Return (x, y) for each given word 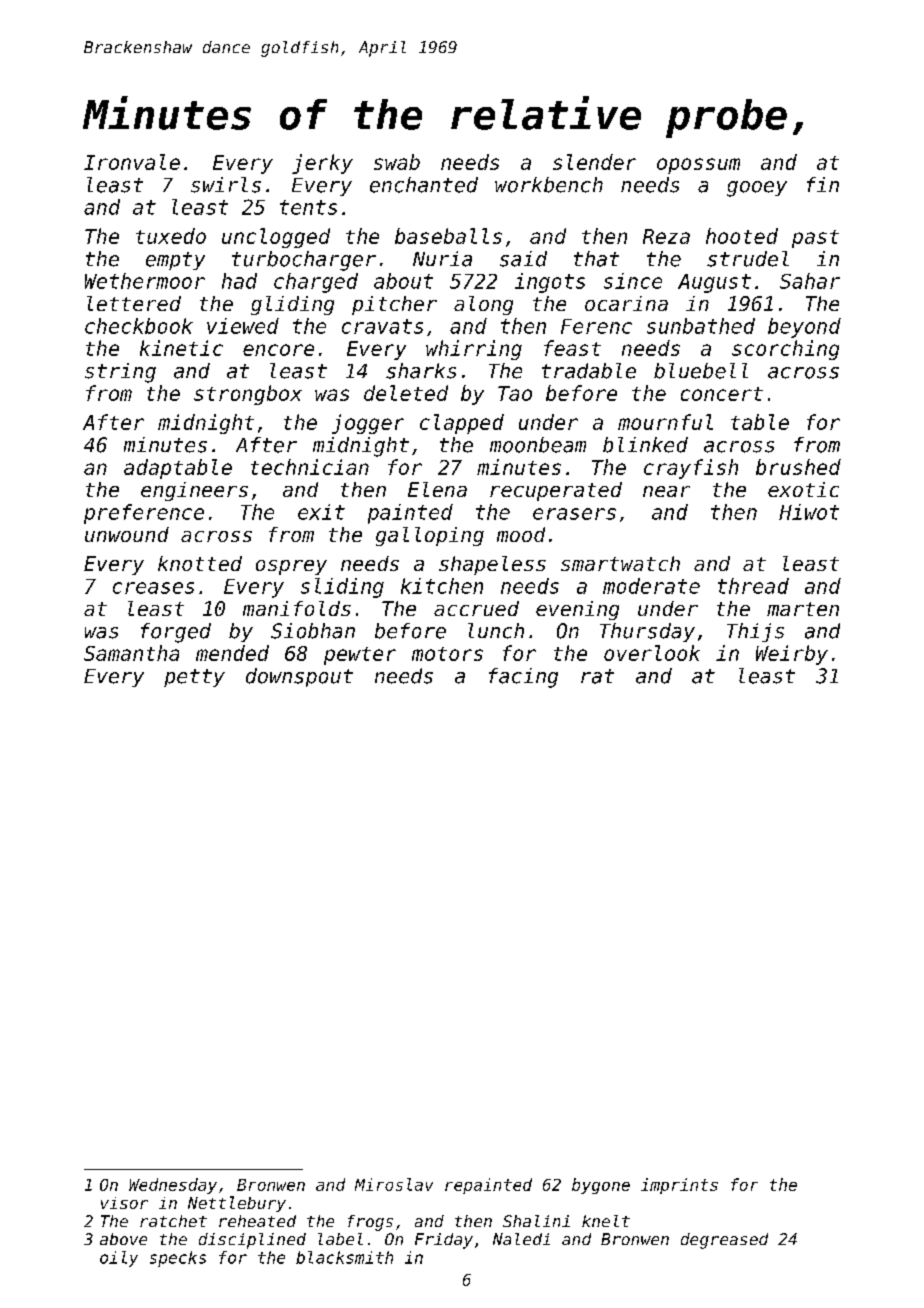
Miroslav (394, 1184)
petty (194, 678)
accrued (476, 608)
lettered (134, 303)
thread (753, 586)
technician (310, 467)
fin (823, 184)
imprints (679, 1186)
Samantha (131, 653)
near (666, 491)
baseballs (448, 236)
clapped (462, 424)
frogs (370, 1223)
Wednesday (173, 1186)
